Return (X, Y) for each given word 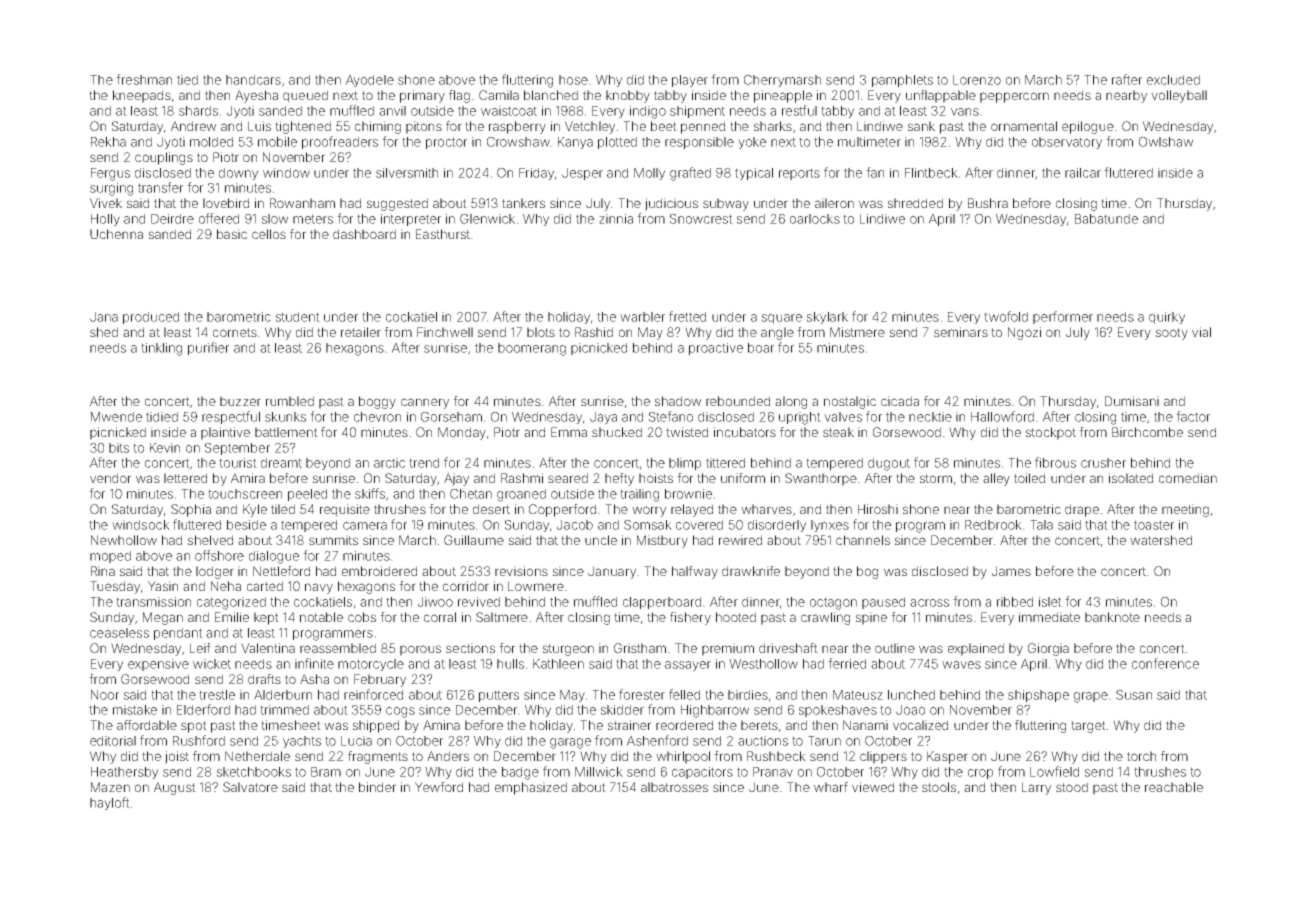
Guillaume (474, 540)
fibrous (1055, 462)
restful (799, 110)
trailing (639, 495)
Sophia (191, 510)
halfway (695, 572)
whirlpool (683, 757)
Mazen (110, 787)
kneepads (142, 96)
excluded (1173, 80)
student (298, 317)
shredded (915, 203)
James (1011, 571)
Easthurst (443, 234)
